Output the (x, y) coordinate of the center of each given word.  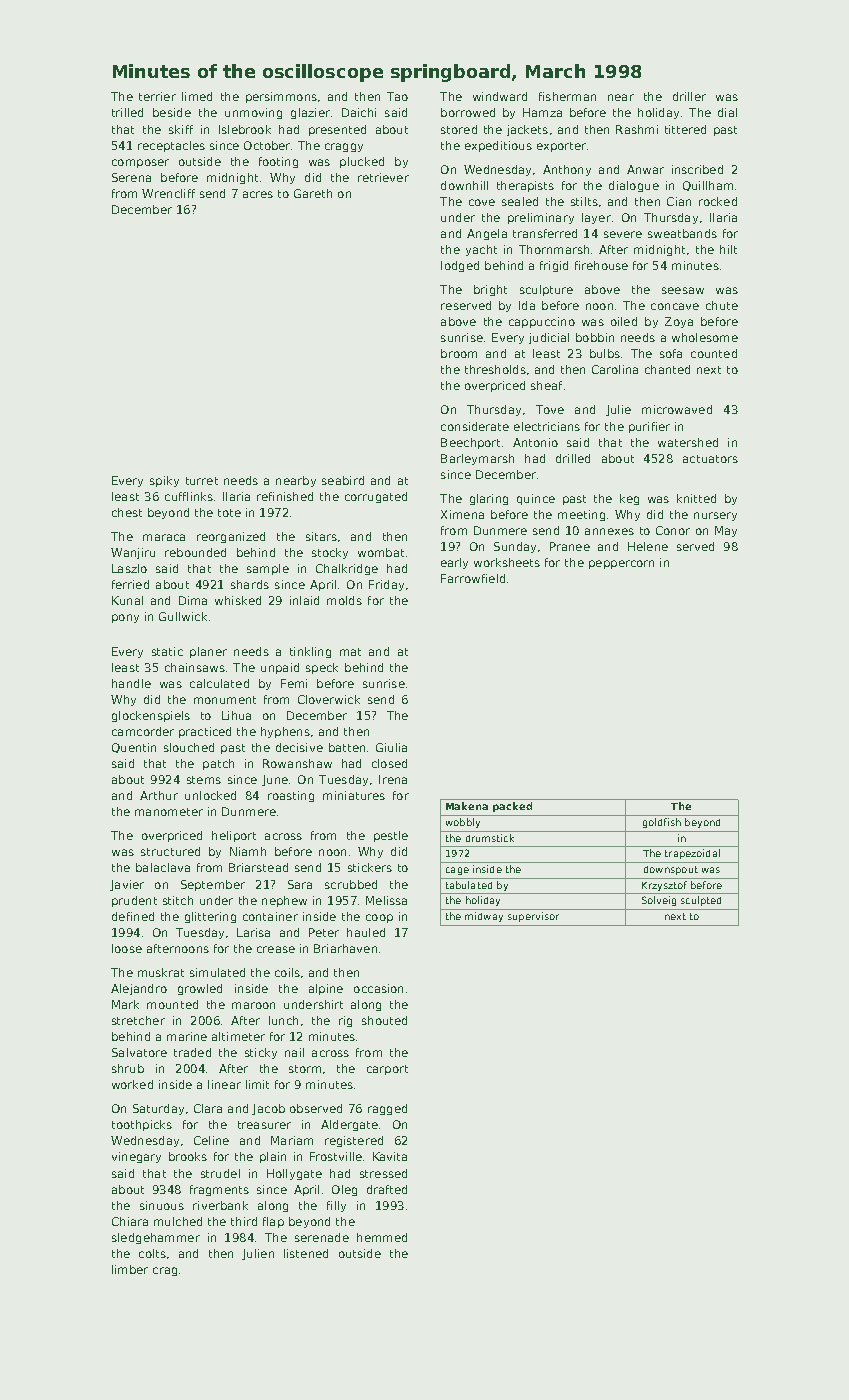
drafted (387, 1189)
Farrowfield (473, 578)
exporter (561, 147)
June (275, 780)
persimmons (281, 97)
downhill (464, 185)
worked (132, 1084)
